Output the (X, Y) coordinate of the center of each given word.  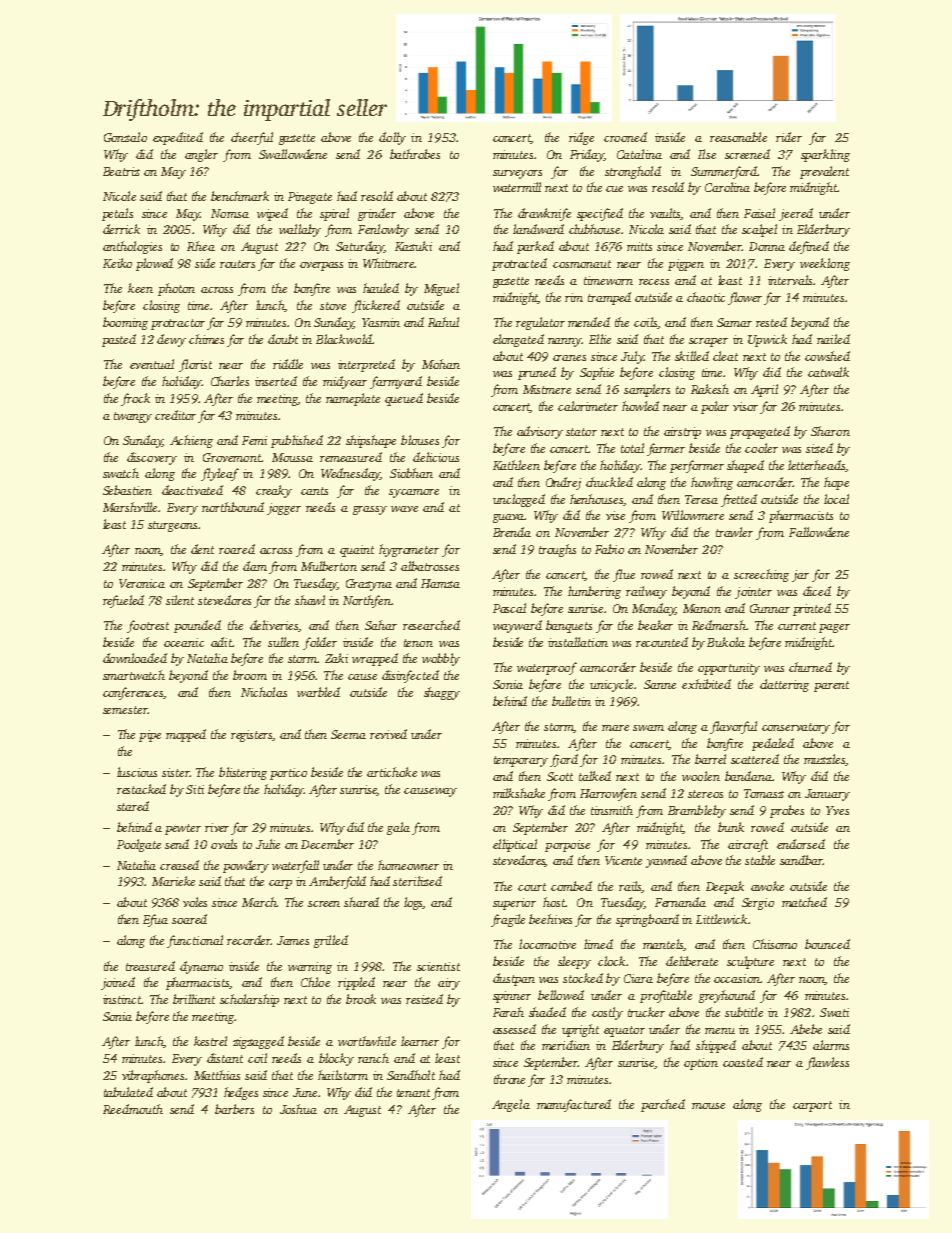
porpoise (567, 846)
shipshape (371, 441)
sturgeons (172, 526)
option (701, 1064)
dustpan (514, 979)
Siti (195, 789)
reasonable (738, 137)
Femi (254, 440)
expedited (178, 138)
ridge (581, 138)
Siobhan (411, 473)
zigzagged (258, 1042)
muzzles (824, 759)
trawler (734, 532)
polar (715, 407)
